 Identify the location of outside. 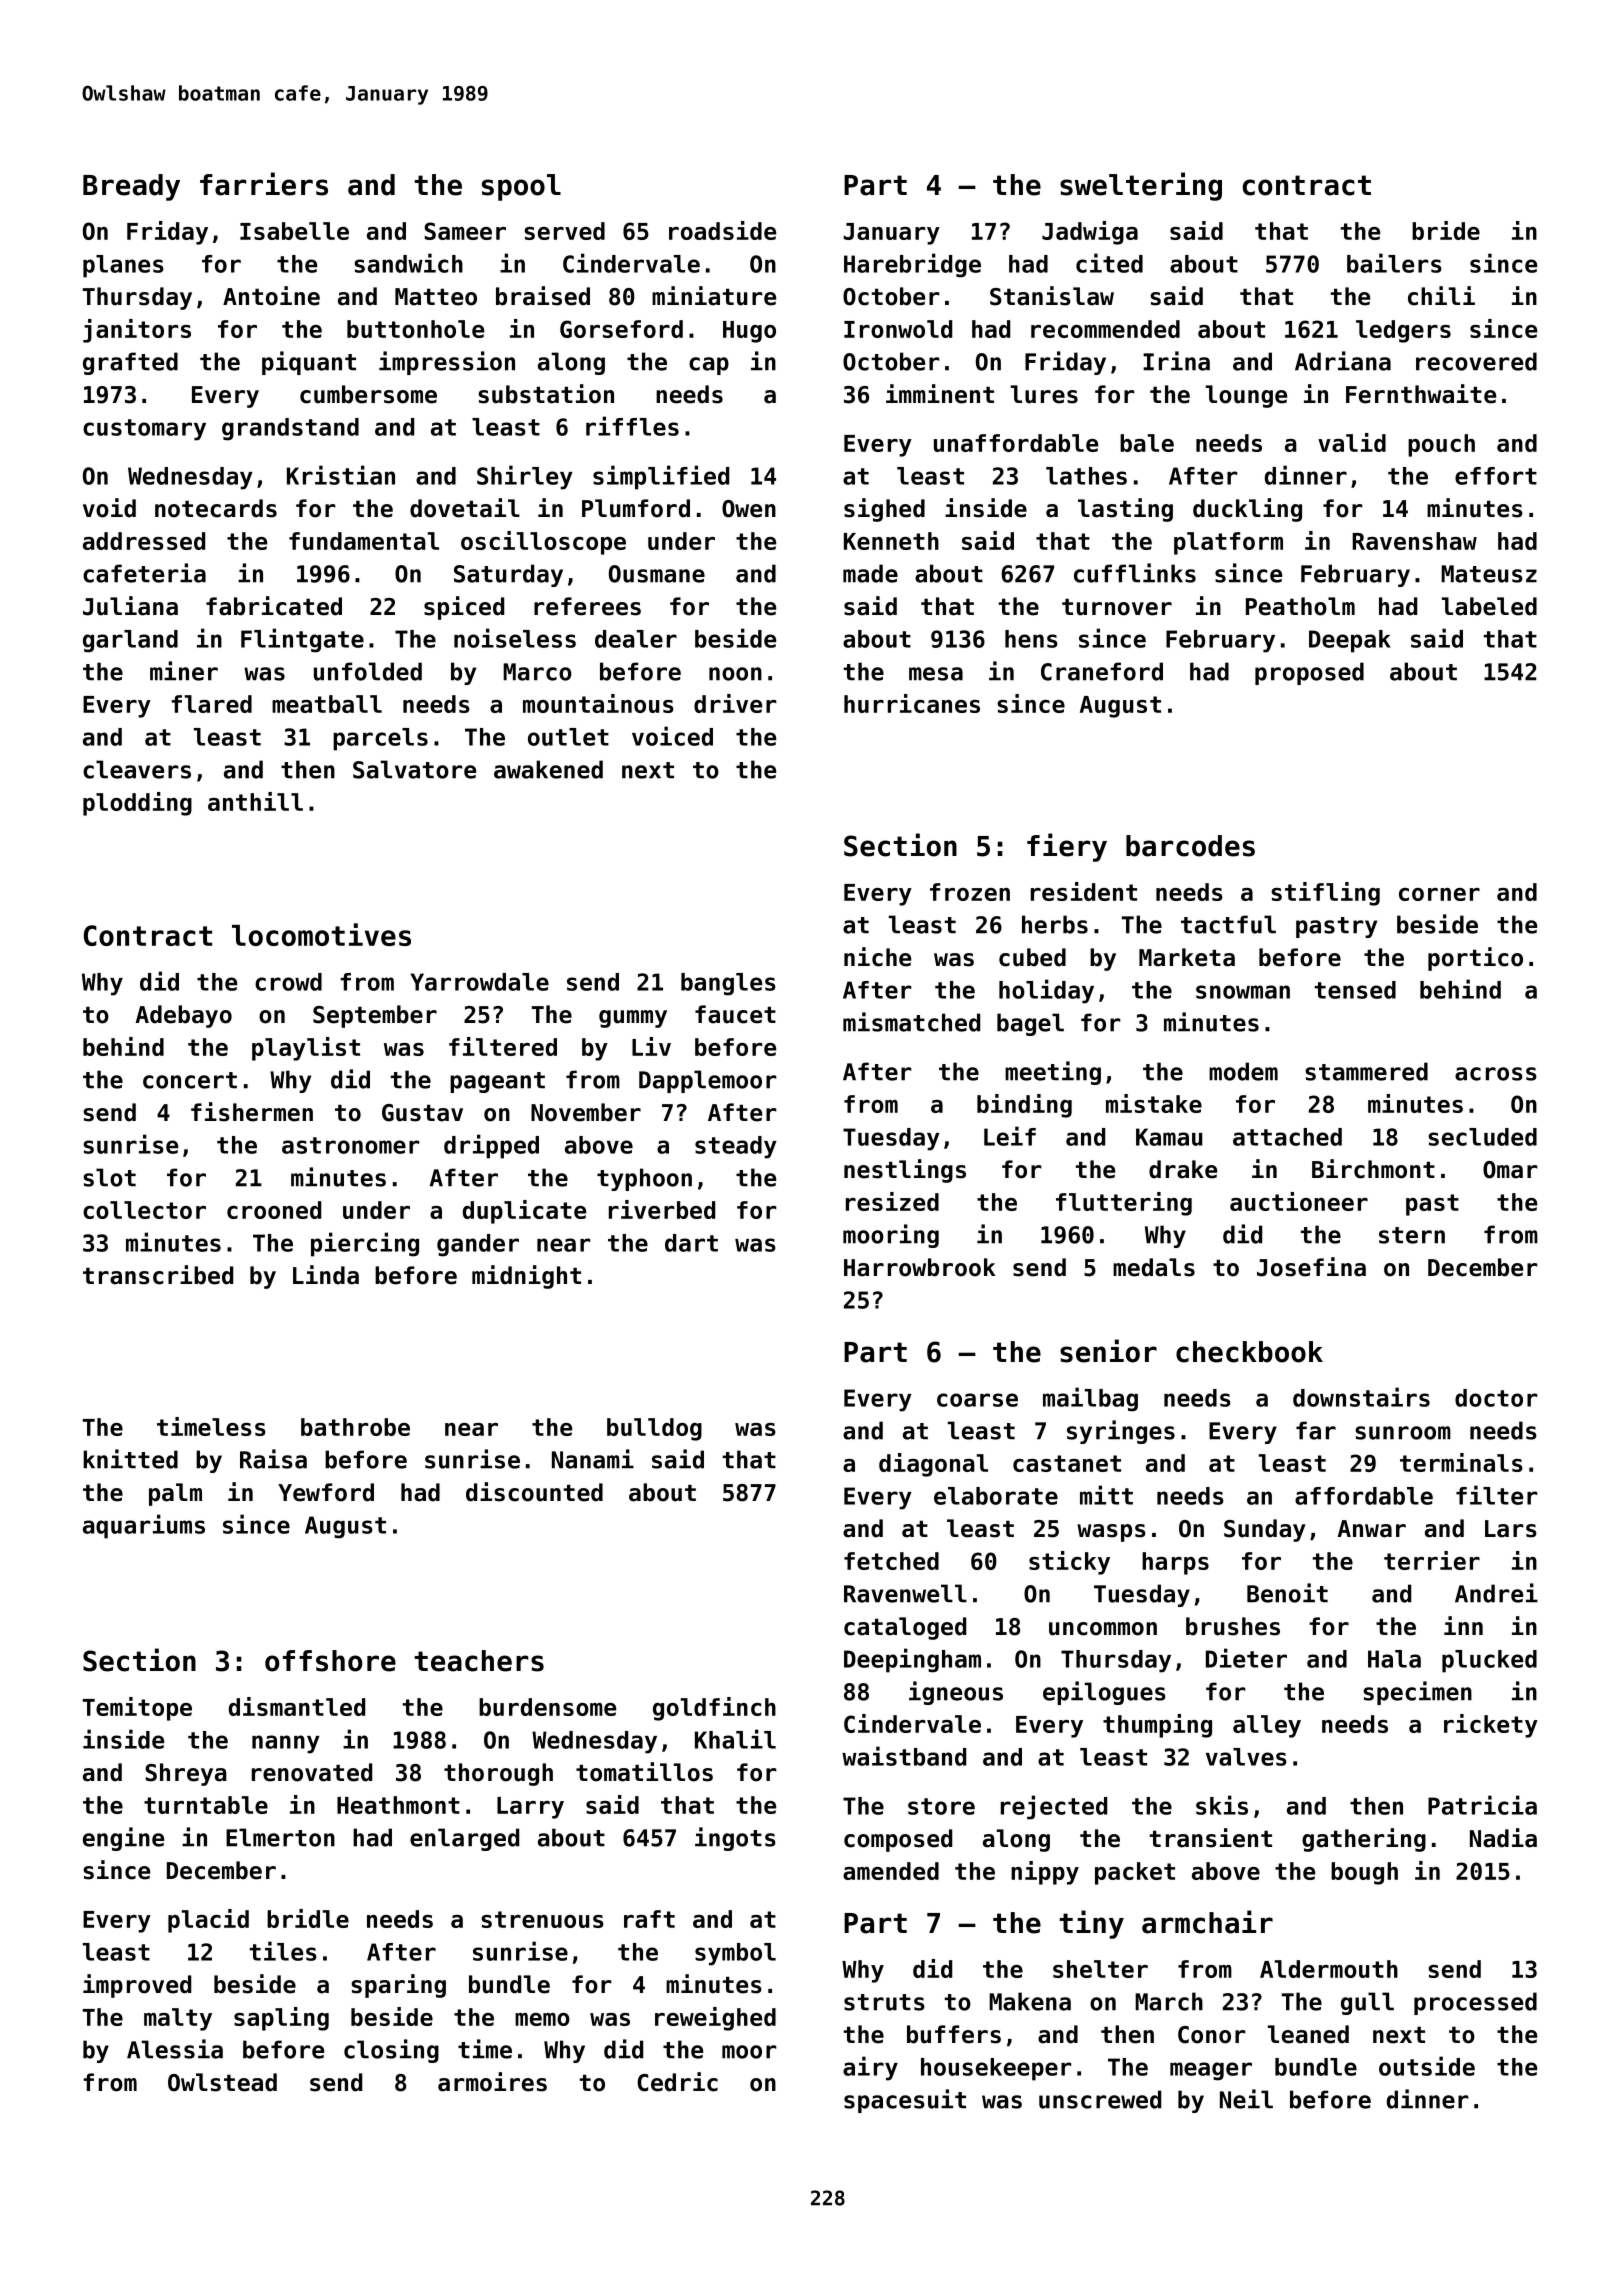
(1427, 2066).
